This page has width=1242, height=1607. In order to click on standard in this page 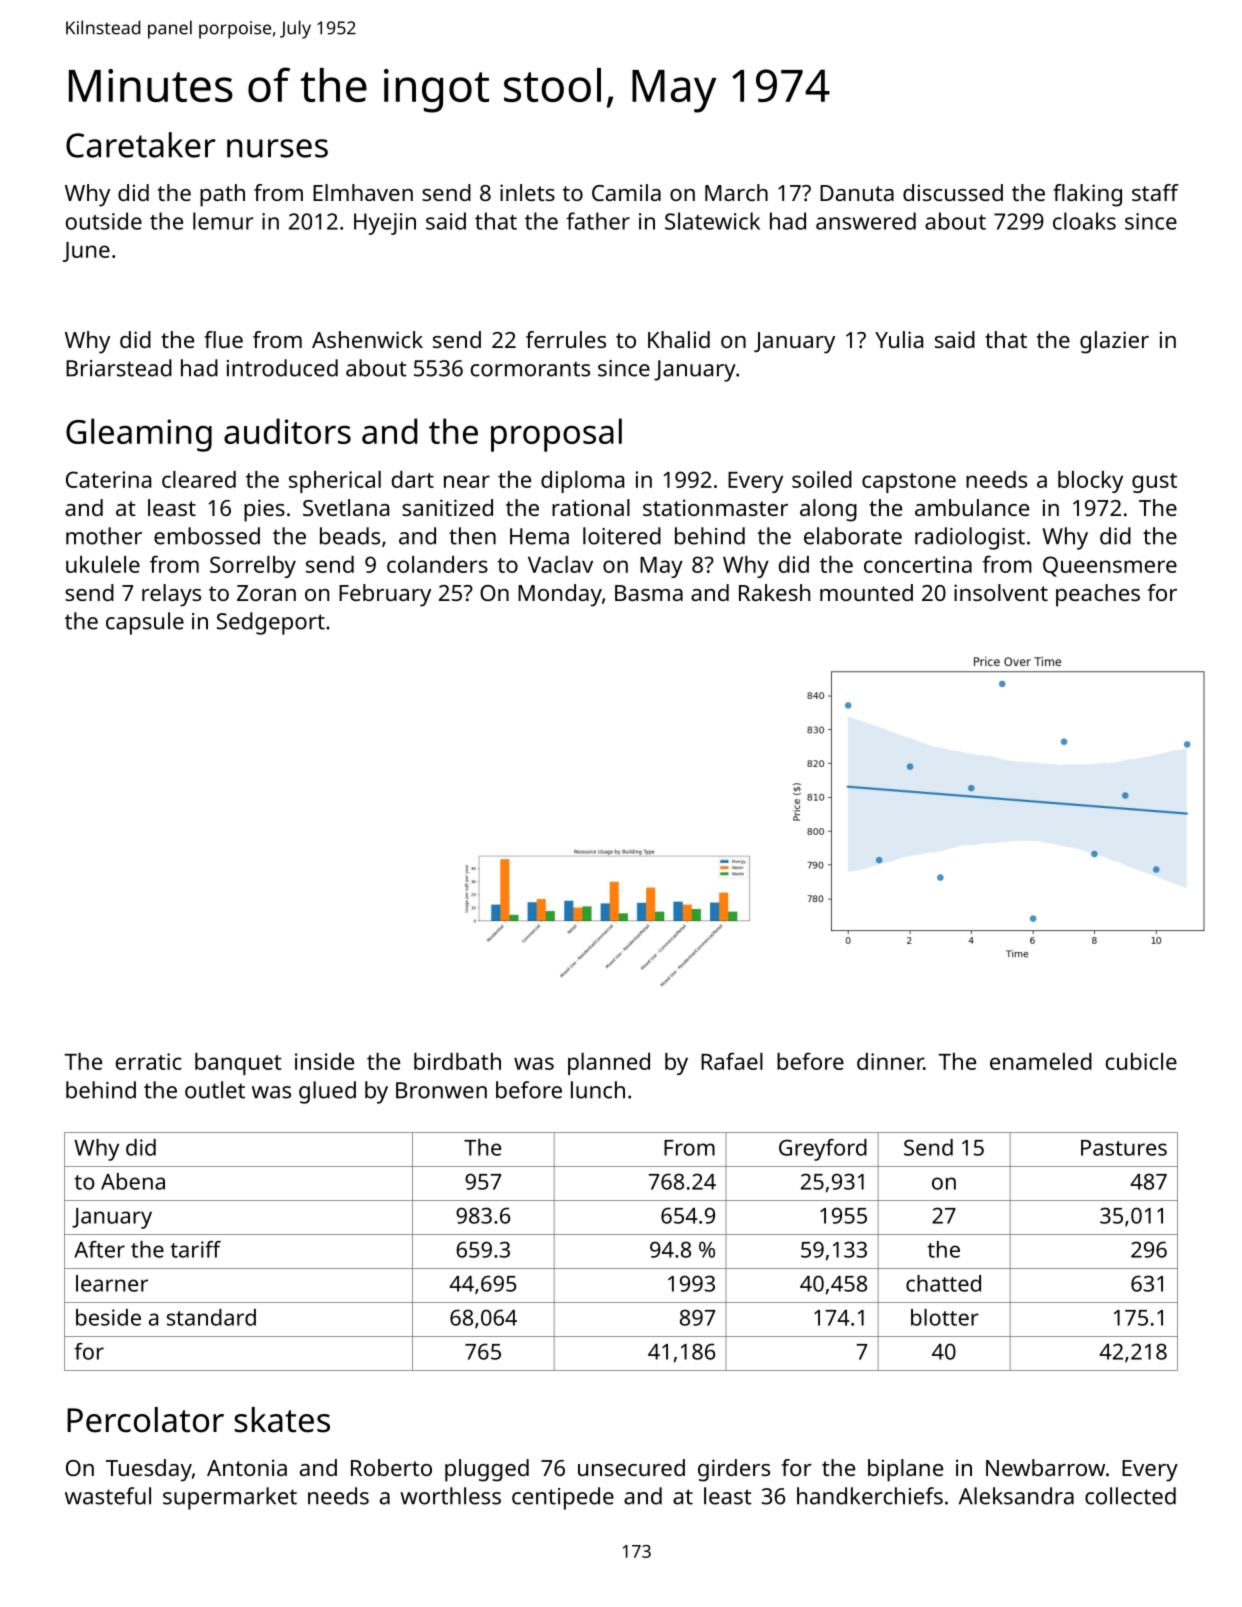, I will do `click(211, 1317)`.
